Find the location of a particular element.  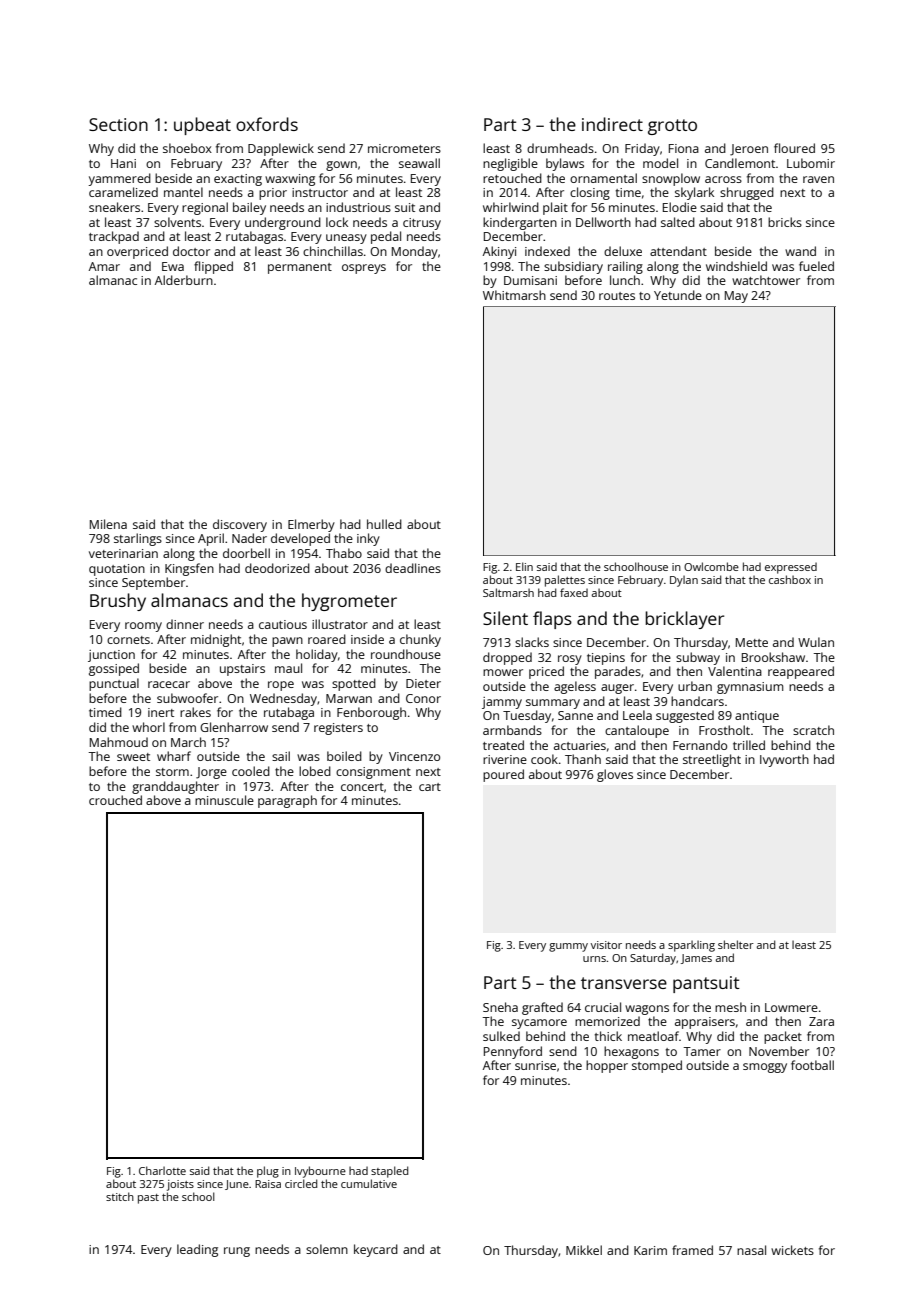

Section is located at coordinates (118, 124).
